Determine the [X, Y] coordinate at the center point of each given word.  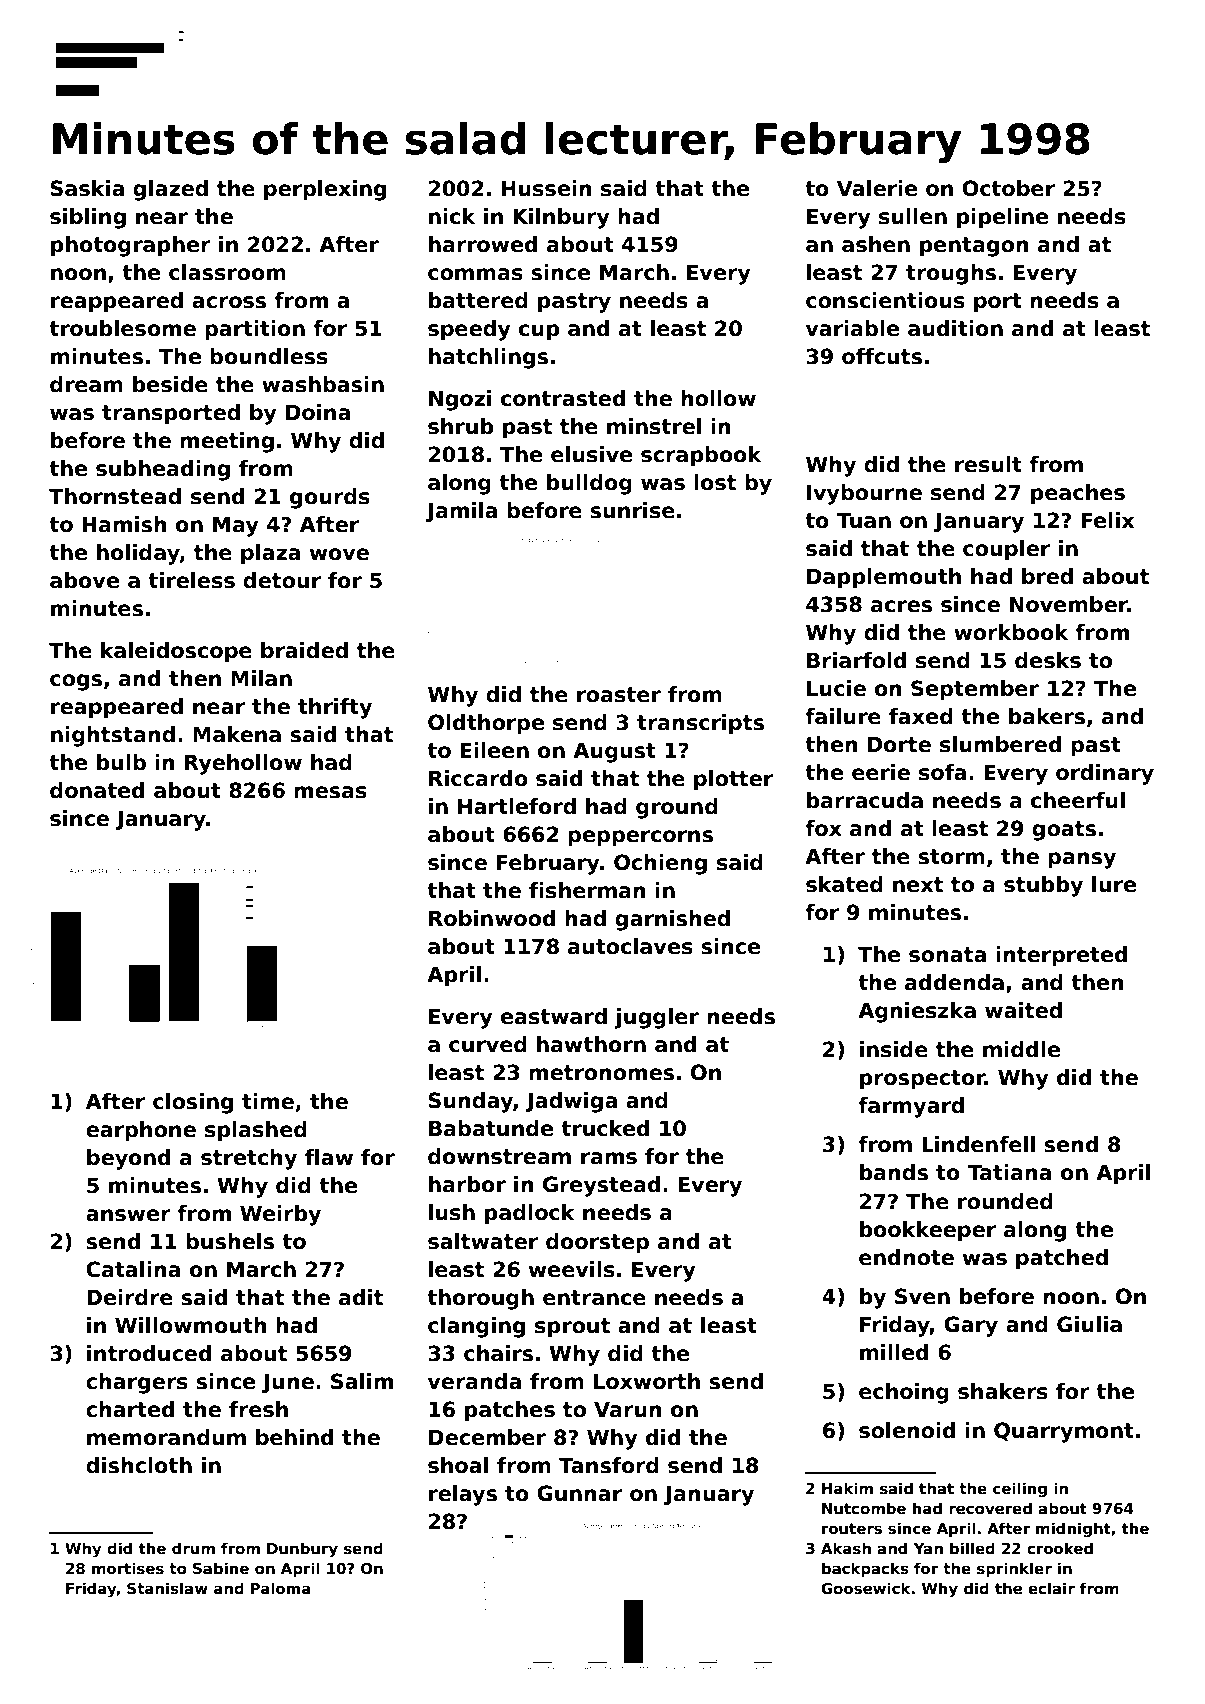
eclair [1051, 1588]
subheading [163, 470]
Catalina [133, 1269]
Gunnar [579, 1493]
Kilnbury [561, 218]
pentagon [974, 247]
